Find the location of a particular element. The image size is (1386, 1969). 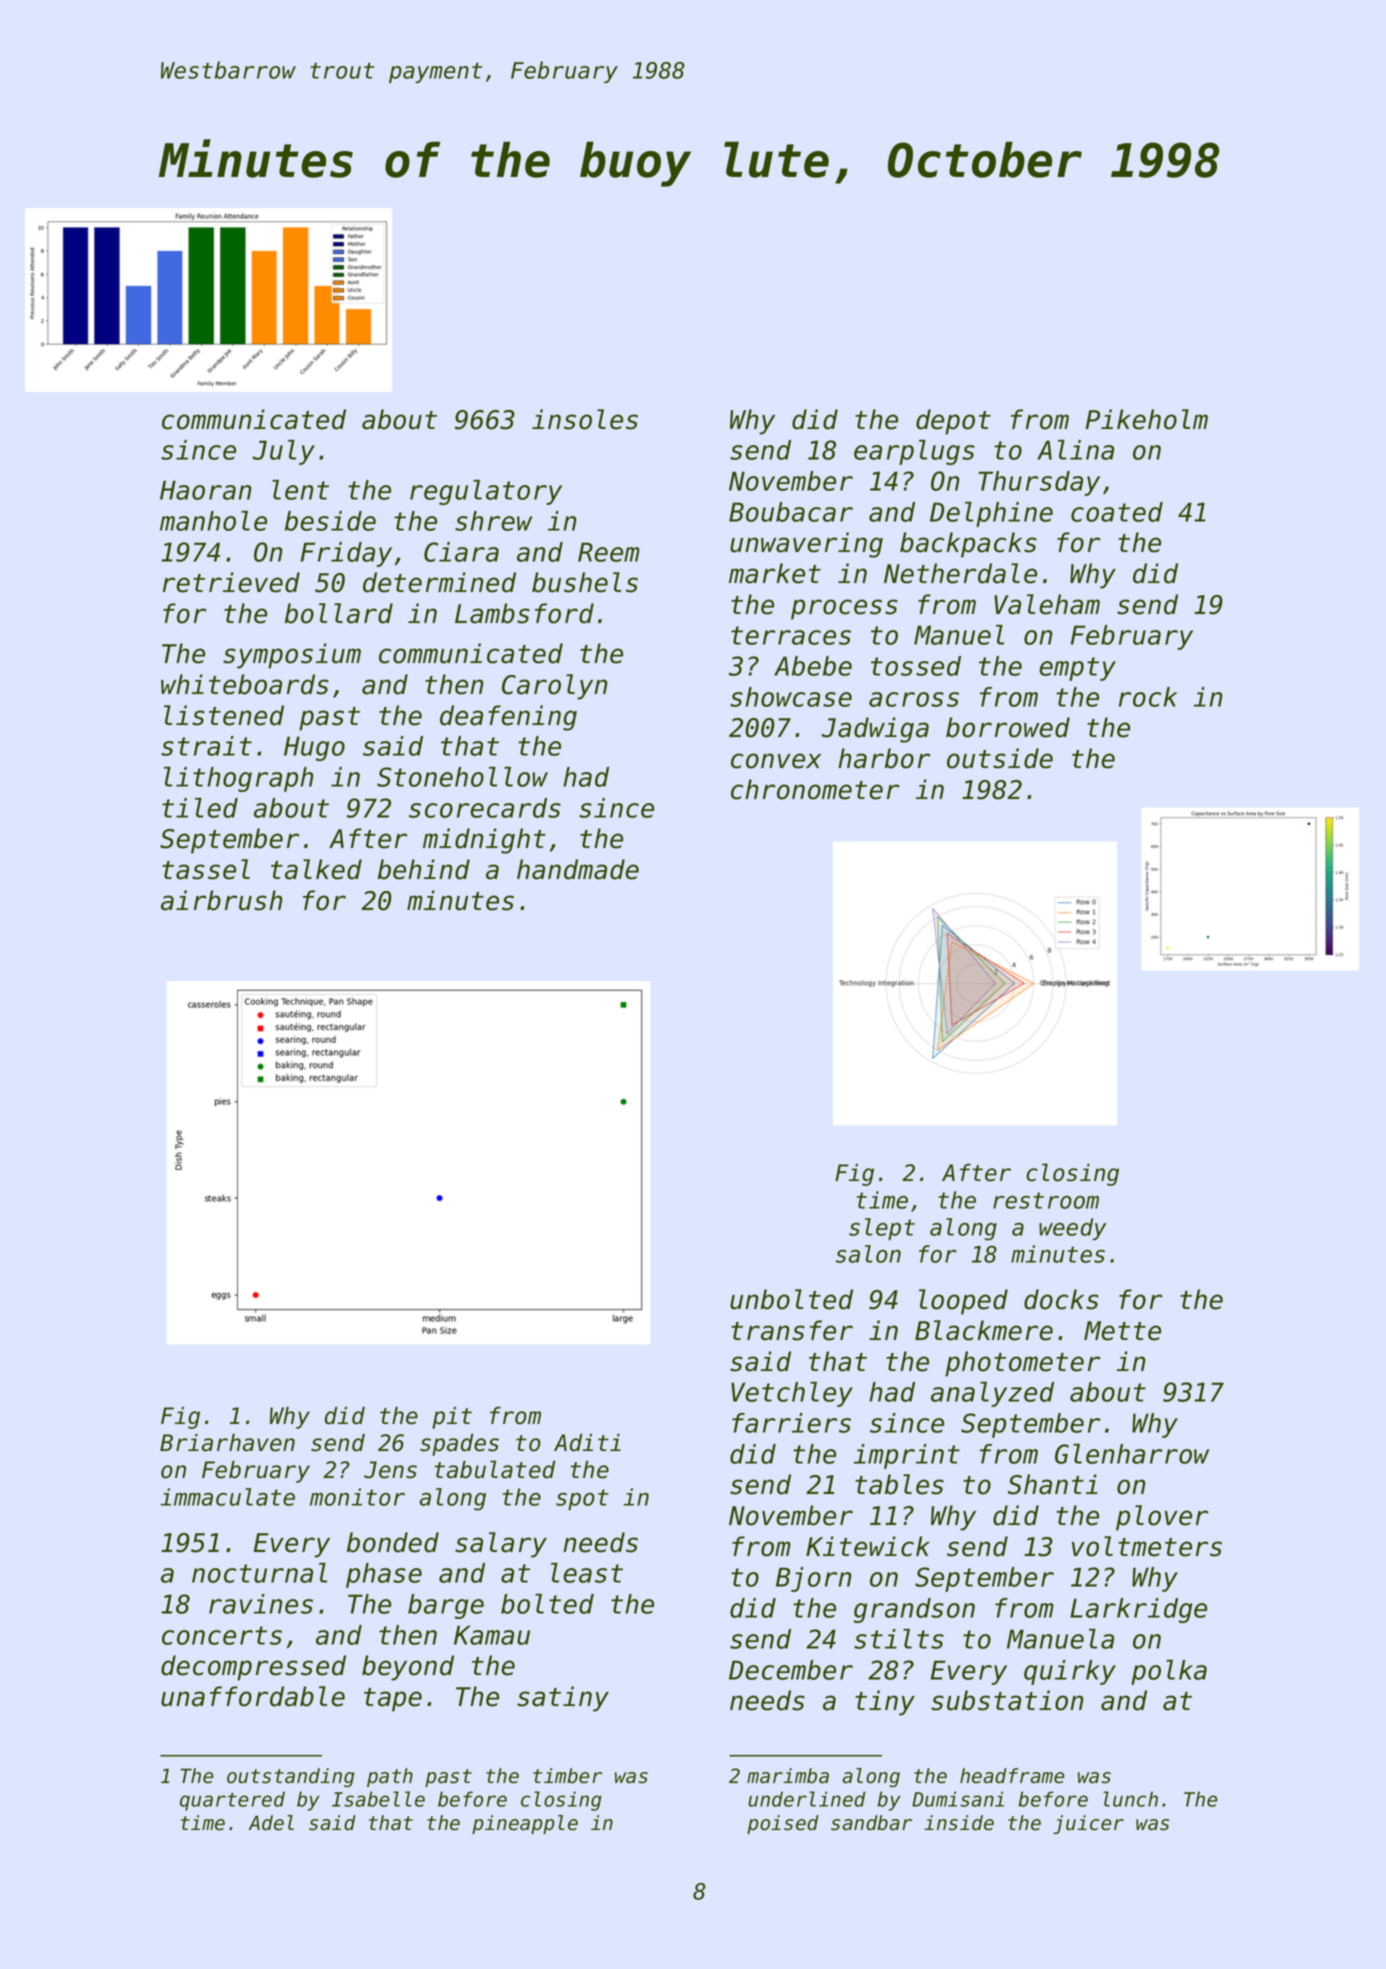

timber is located at coordinates (567, 1776).
